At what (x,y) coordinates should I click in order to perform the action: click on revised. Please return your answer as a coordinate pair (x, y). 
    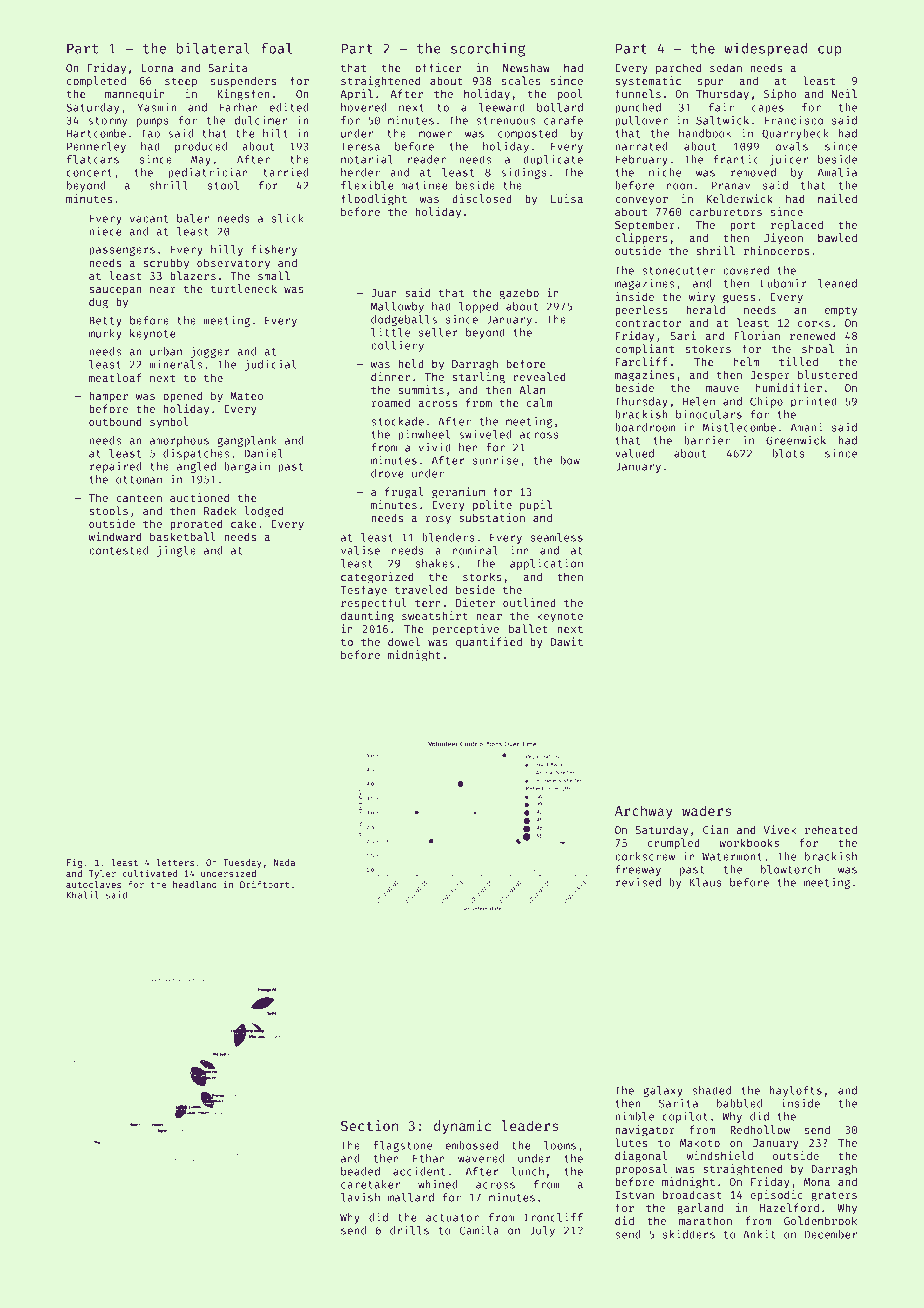
    Looking at the image, I should click on (638, 882).
